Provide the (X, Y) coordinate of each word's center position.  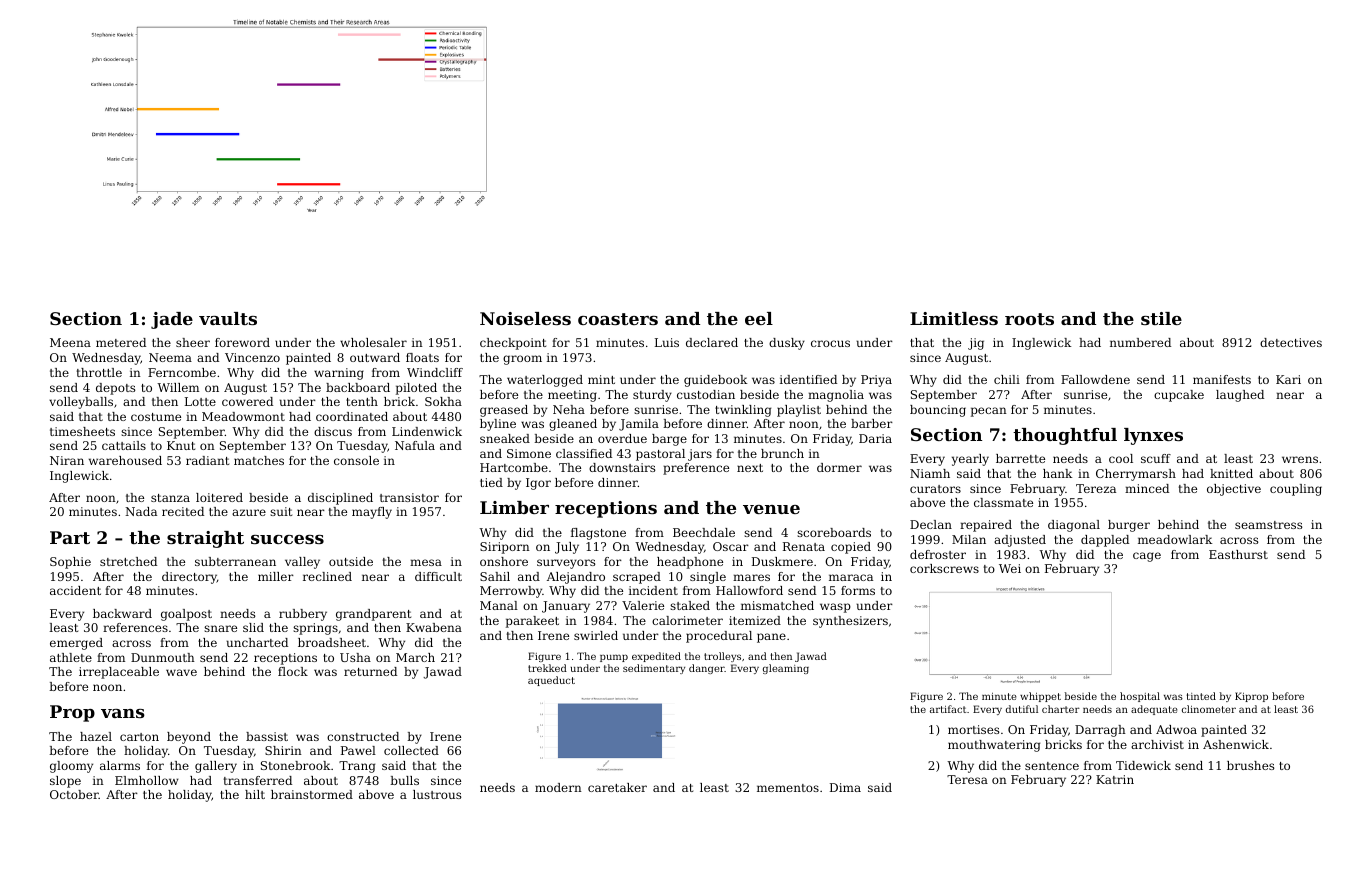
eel (759, 318)
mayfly (372, 513)
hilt (255, 794)
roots (1029, 319)
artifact (948, 709)
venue (771, 509)
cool (1121, 458)
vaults (228, 318)
